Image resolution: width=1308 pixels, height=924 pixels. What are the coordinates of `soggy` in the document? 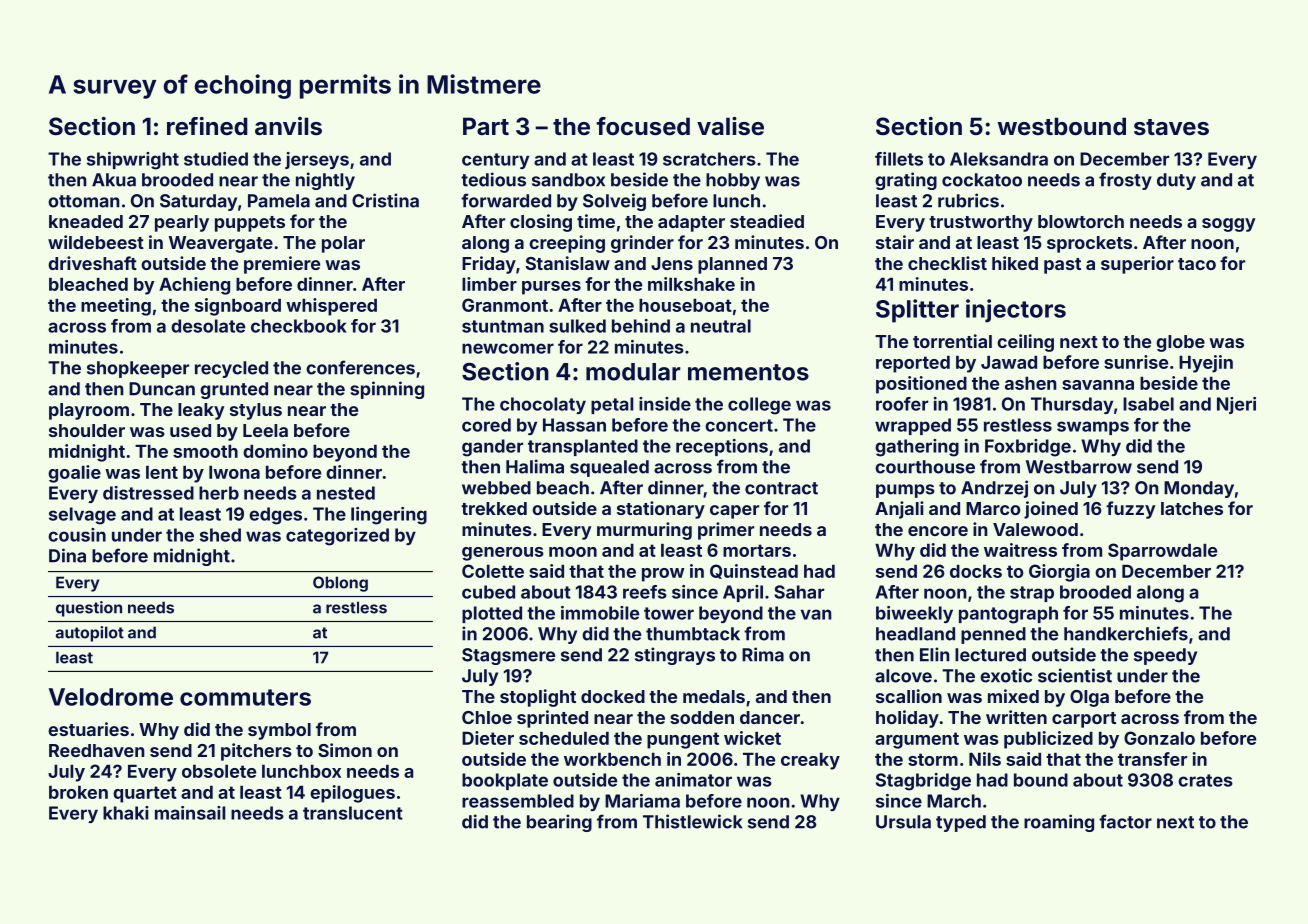 It's located at (1228, 225).
